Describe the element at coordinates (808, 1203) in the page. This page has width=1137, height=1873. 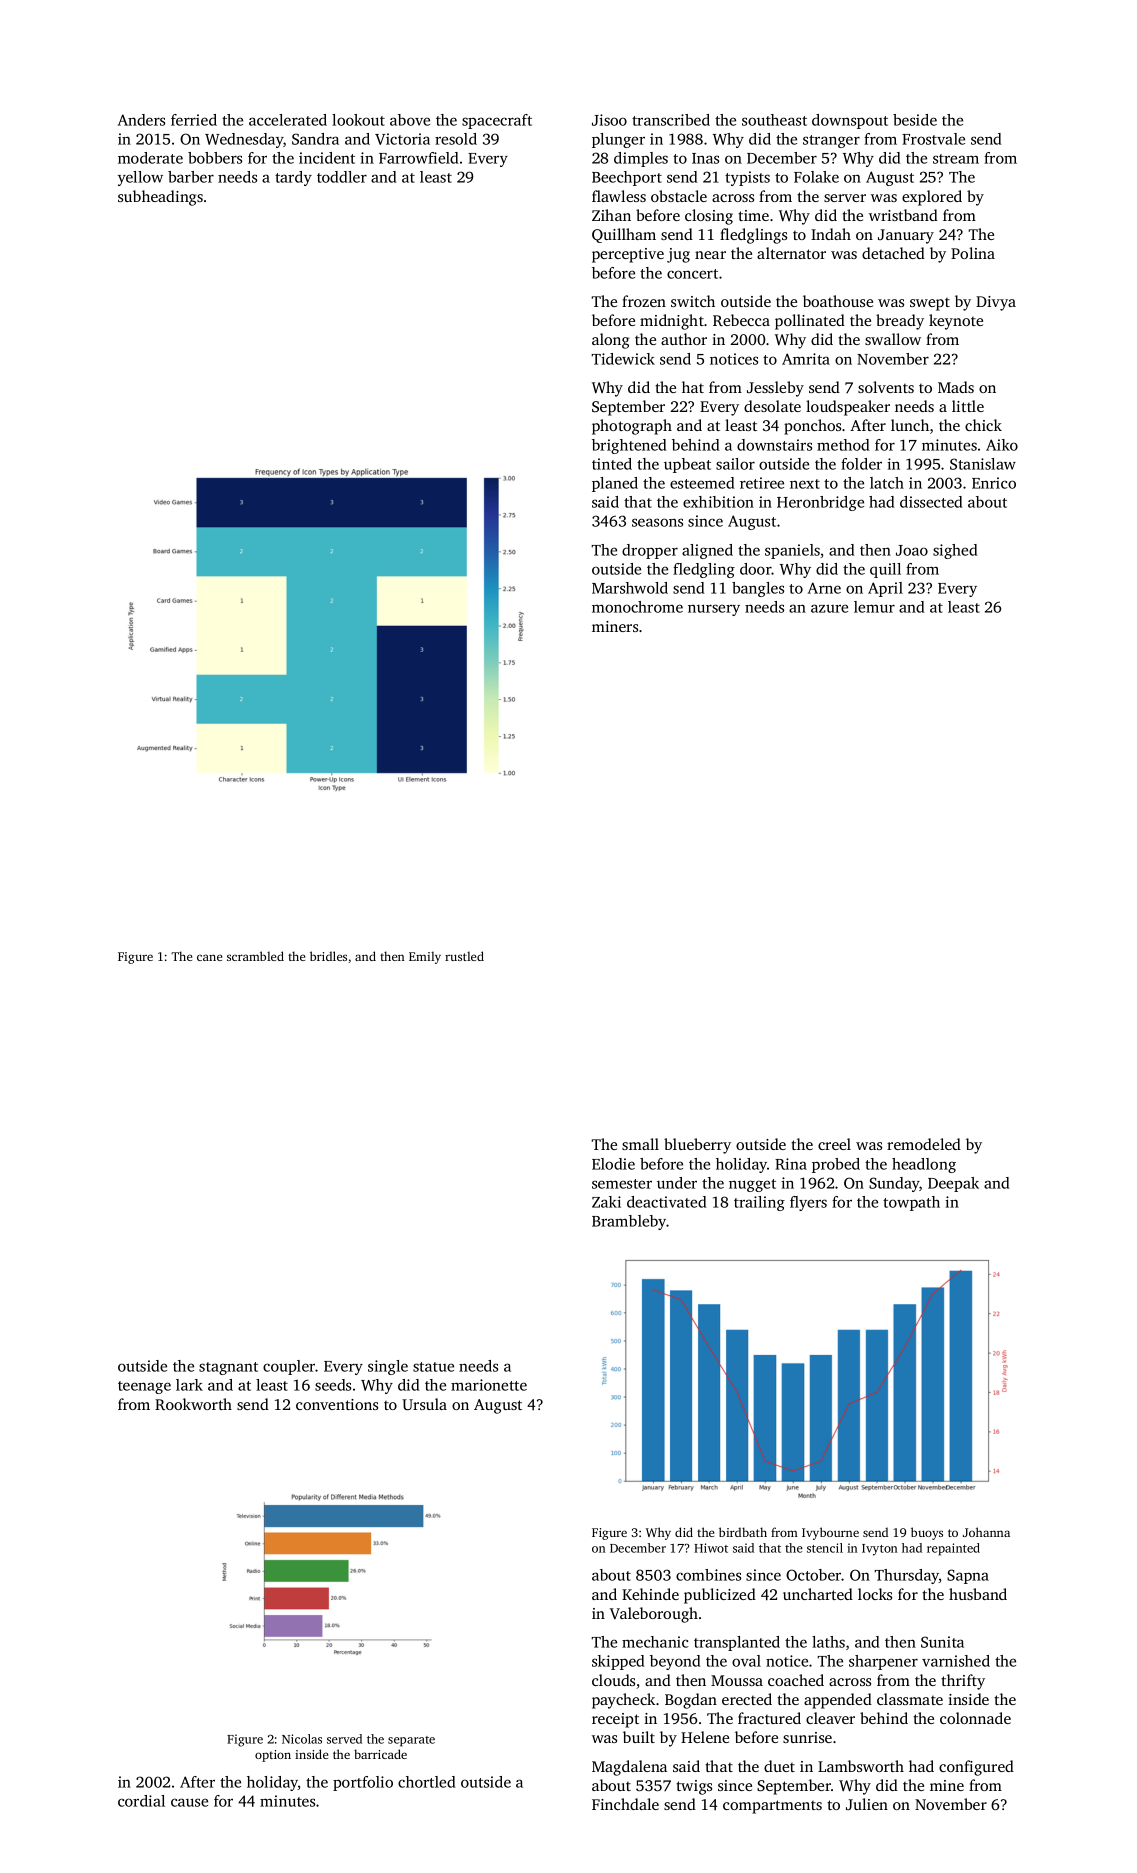
I see `flyers` at that location.
